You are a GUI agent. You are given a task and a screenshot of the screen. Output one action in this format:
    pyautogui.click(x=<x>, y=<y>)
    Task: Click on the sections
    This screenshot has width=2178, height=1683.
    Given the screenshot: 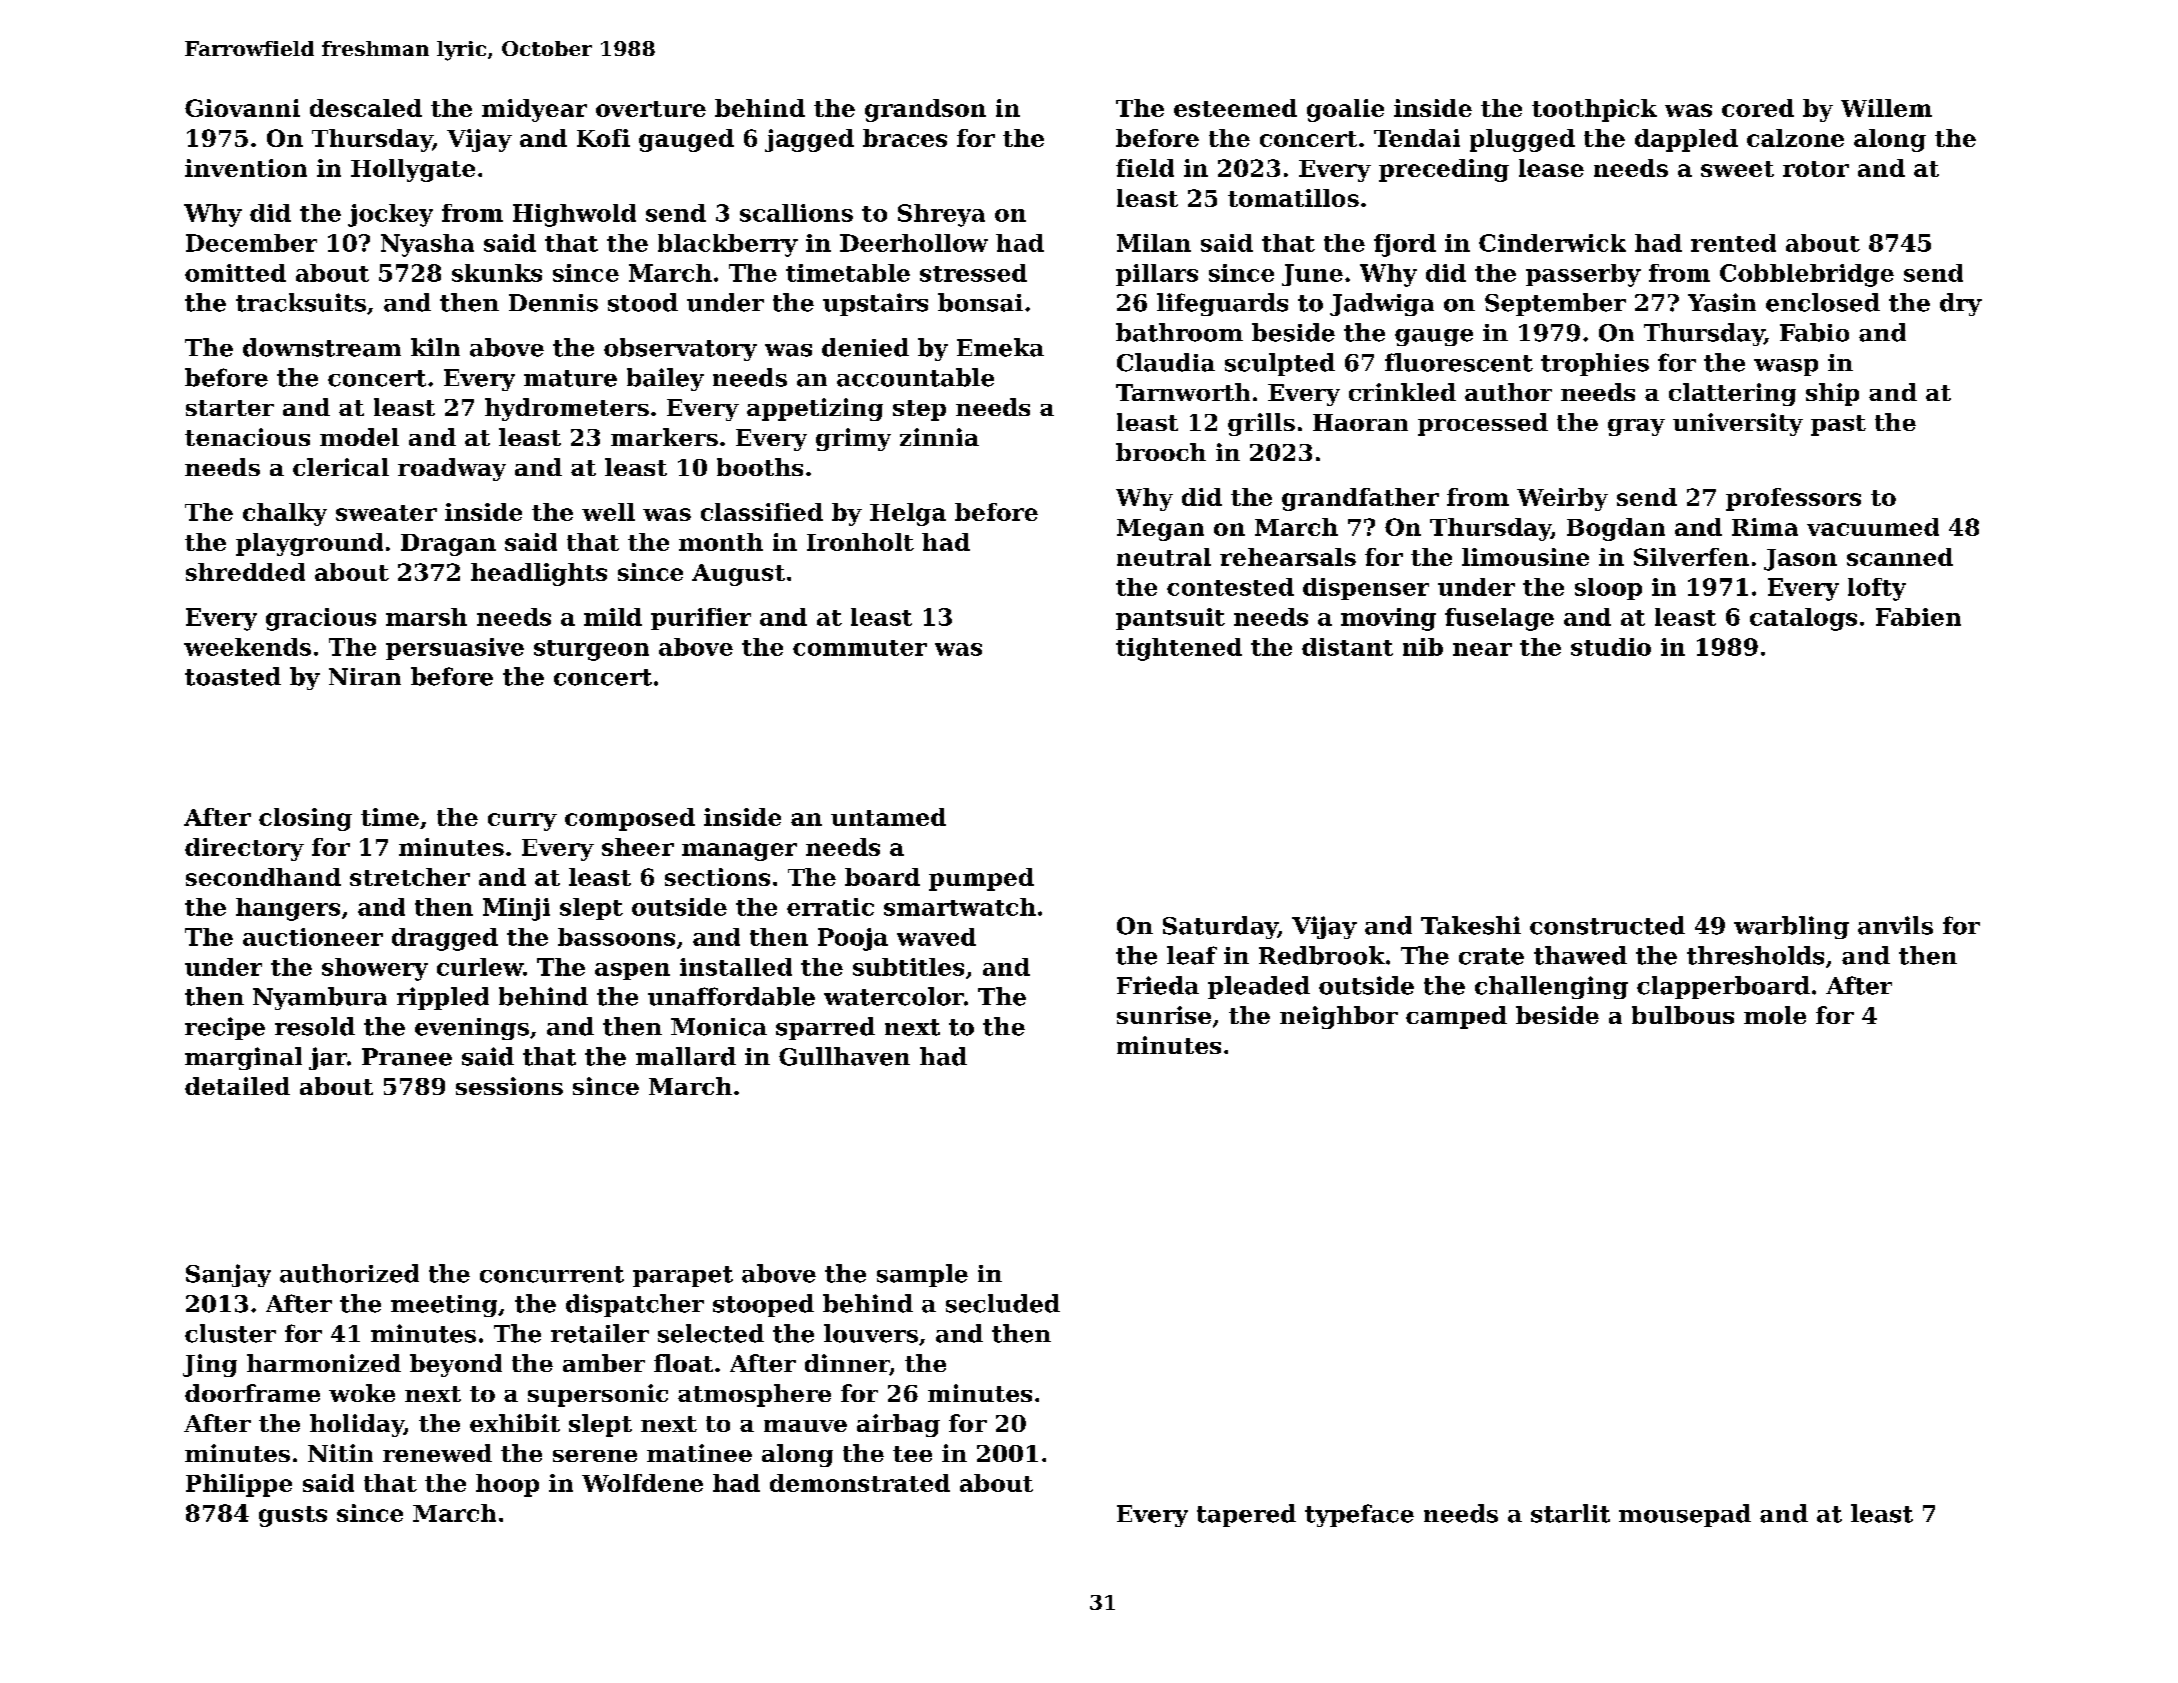 What is the action you would take?
    pyautogui.click(x=717, y=877)
